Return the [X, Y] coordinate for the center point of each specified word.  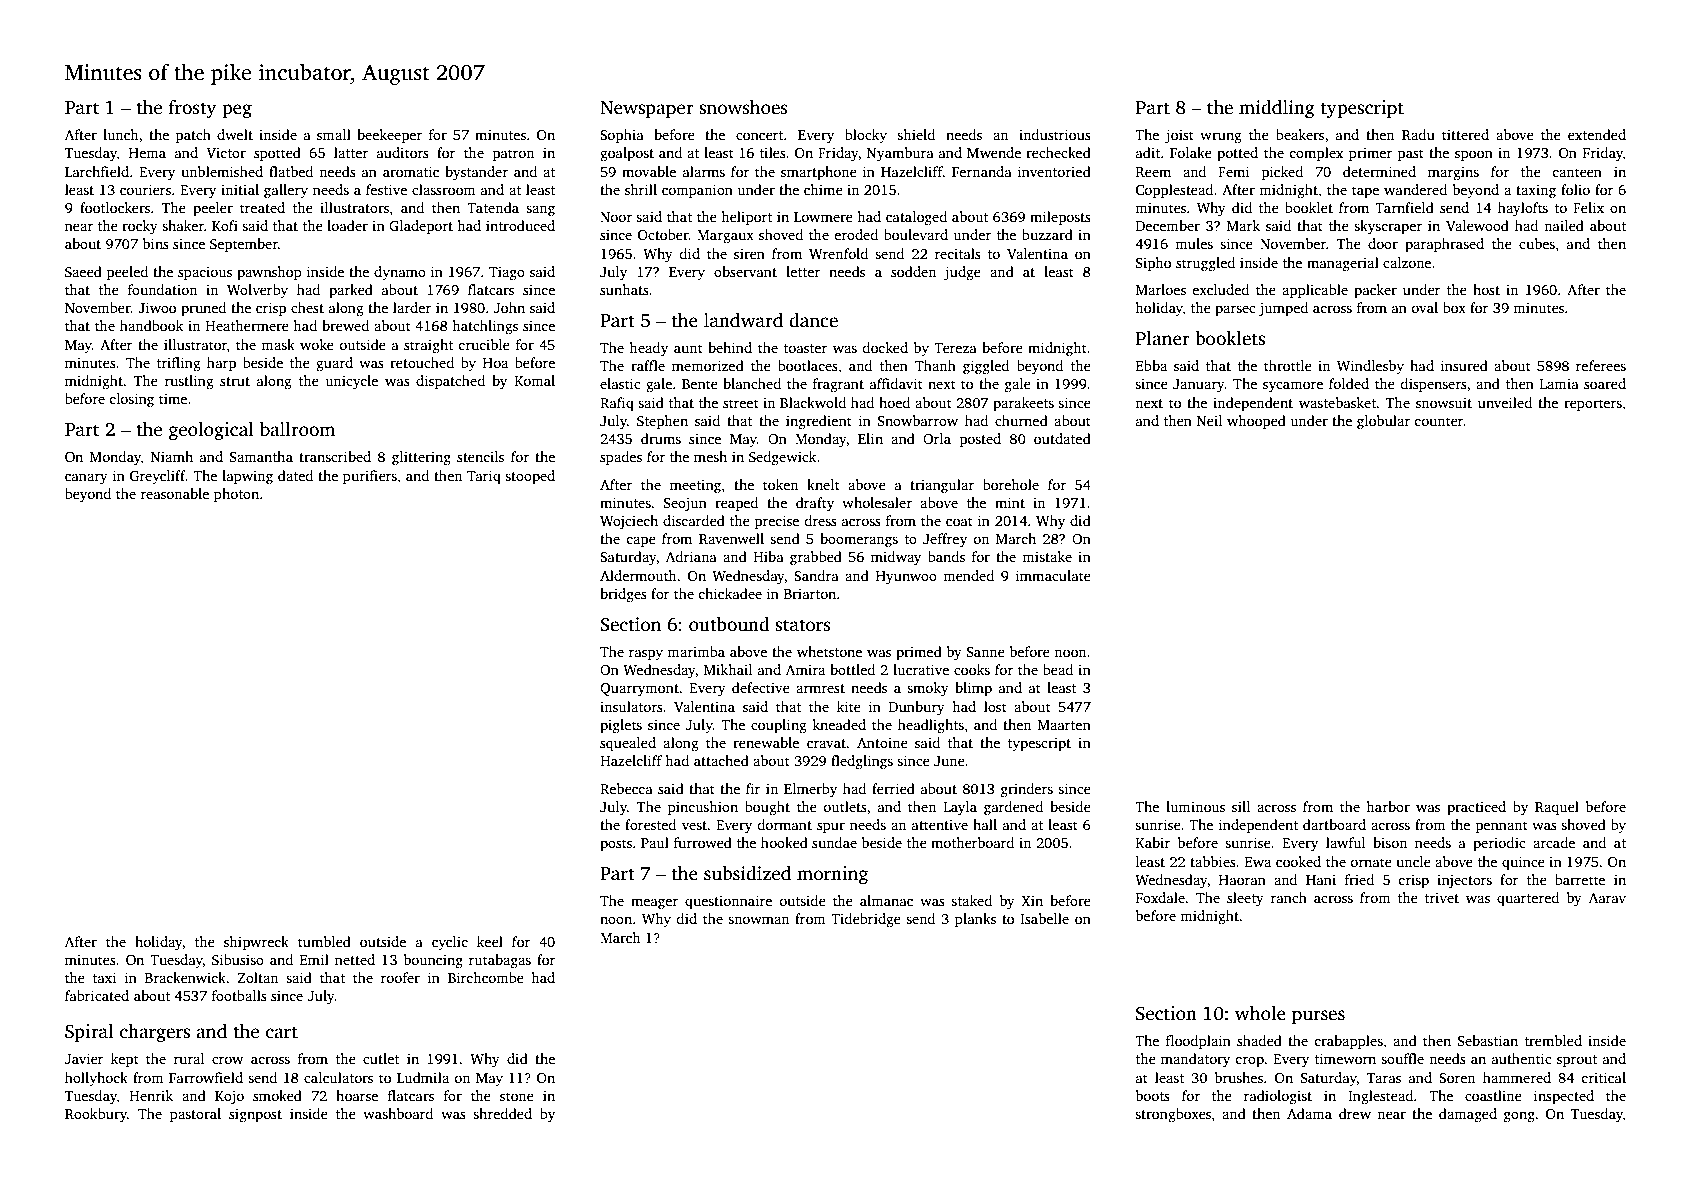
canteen [1577, 172]
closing [131, 400]
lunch [121, 134]
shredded [502, 1113]
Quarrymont [639, 689]
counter [1439, 421]
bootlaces [808, 365]
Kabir [1153, 842]
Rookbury [96, 1115]
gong [1519, 1117]
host [1486, 289]
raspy [646, 654]
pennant [1502, 827]
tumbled [324, 941]
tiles [773, 152]
